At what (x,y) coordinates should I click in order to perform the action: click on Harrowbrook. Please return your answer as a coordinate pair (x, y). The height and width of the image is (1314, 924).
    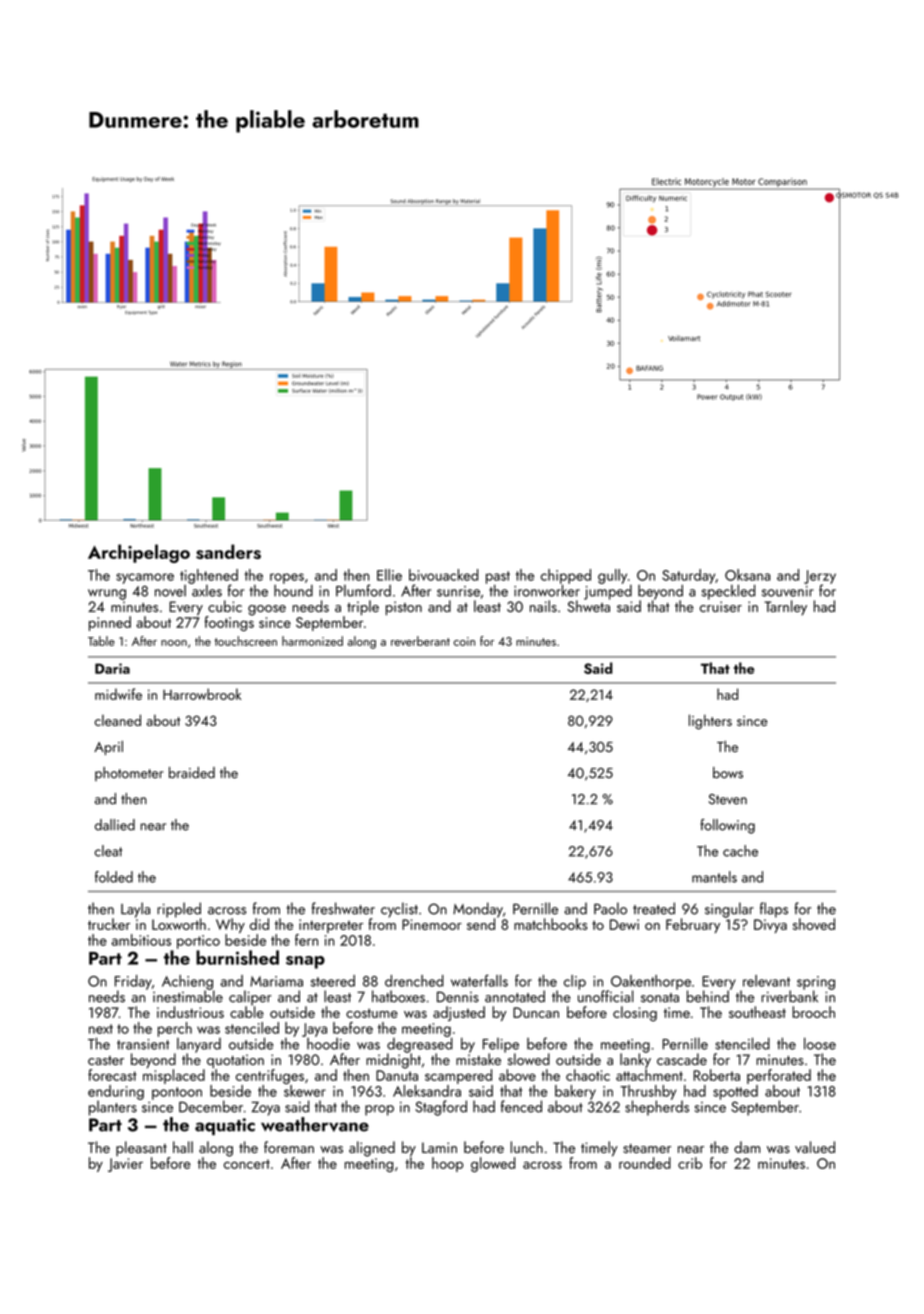
    Looking at the image, I should click on (202, 694).
